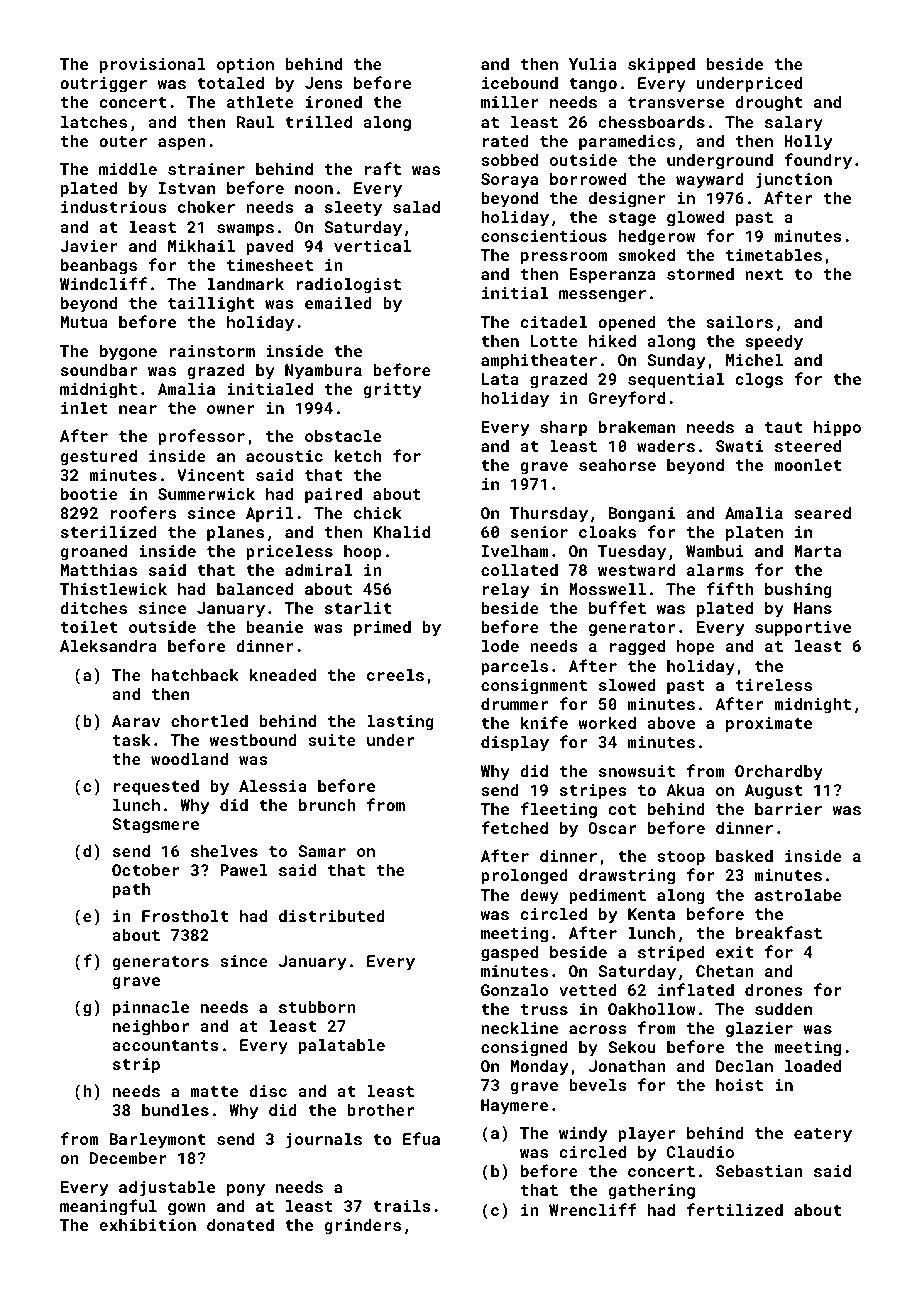 This screenshot has width=924, height=1308. Describe the element at coordinates (182, 144) in the screenshot. I see `aspen` at that location.
